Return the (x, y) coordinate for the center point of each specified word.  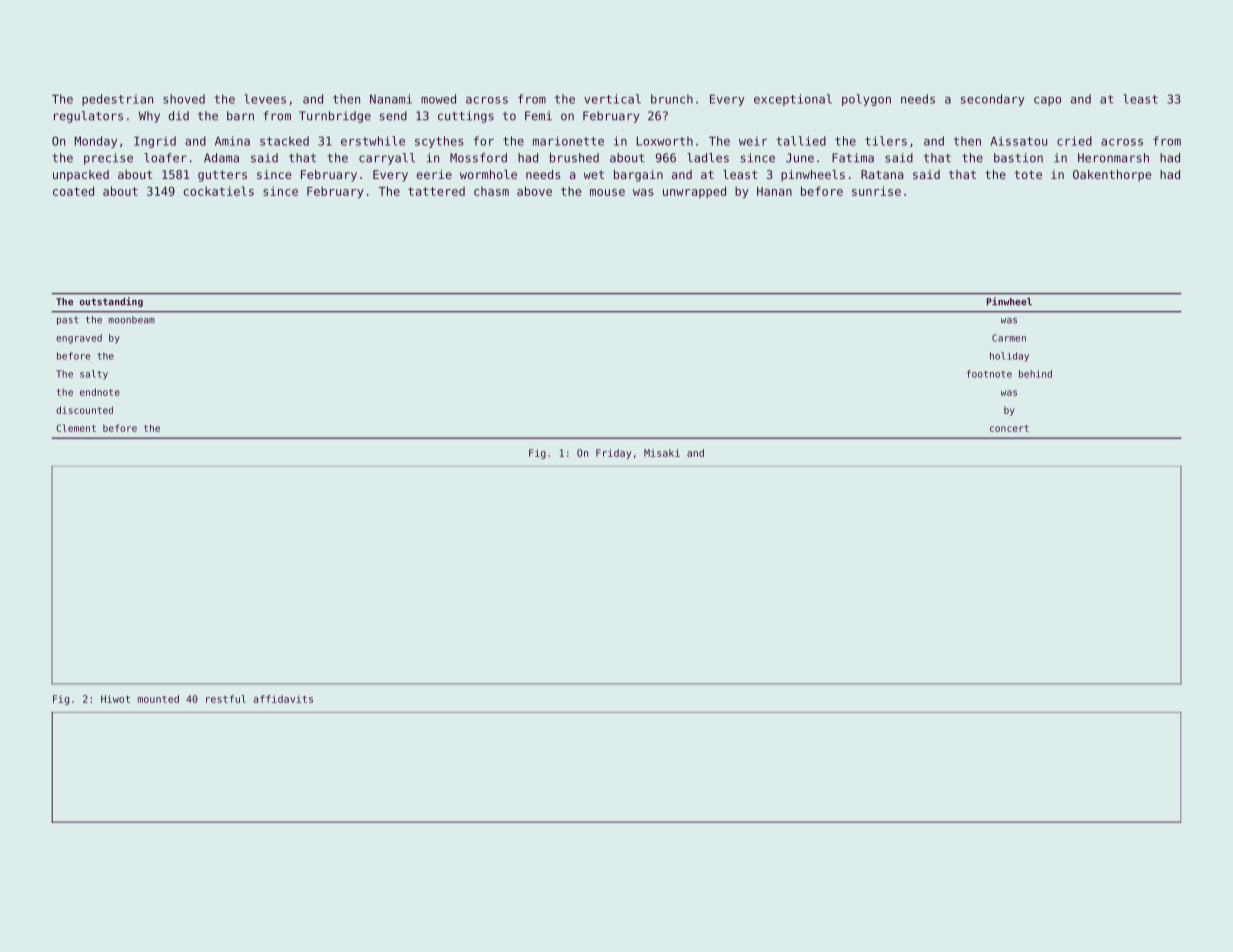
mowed (438, 99)
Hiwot (115, 699)
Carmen (1009, 338)
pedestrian (117, 100)
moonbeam (132, 320)
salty (94, 375)
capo (1047, 101)
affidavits (283, 699)
